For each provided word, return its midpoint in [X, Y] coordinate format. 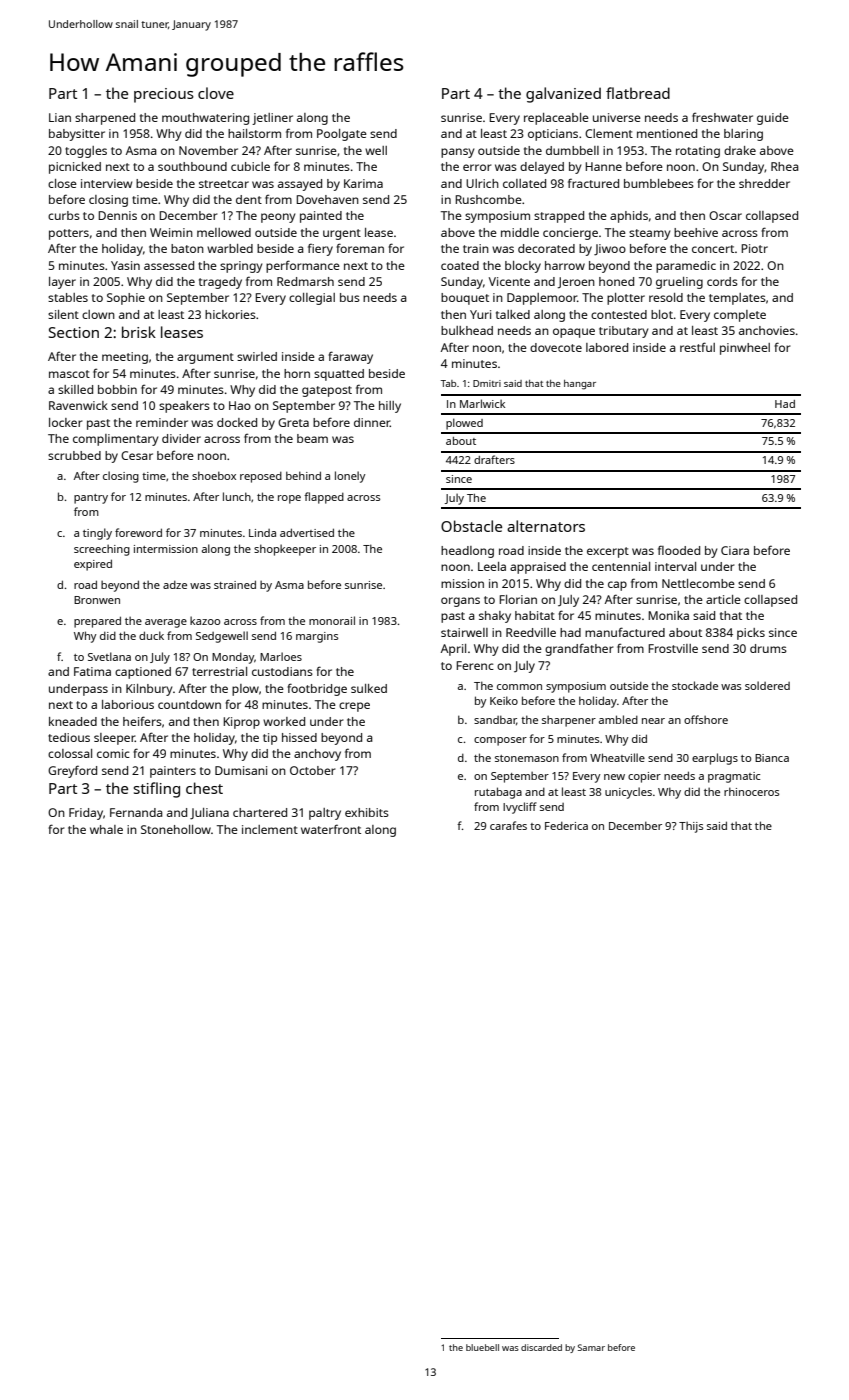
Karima [363, 183]
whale [106, 829]
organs [460, 602]
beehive [696, 232]
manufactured [625, 632]
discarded [541, 1347]
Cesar [137, 455]
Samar [591, 1347]
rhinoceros [751, 791]
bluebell [482, 1347]
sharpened [105, 119]
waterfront [331, 829]
